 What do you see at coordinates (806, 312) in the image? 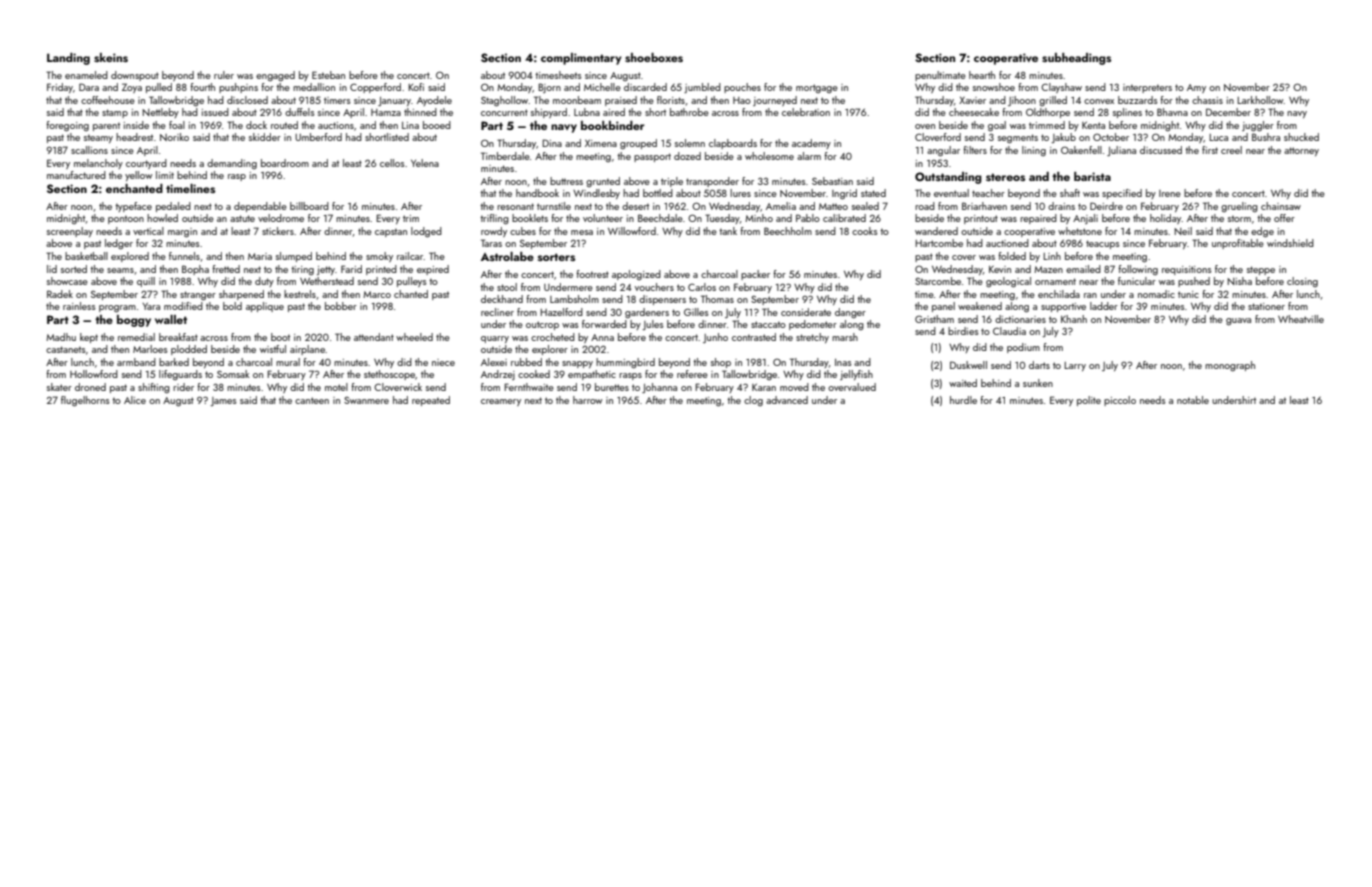
I see `considerate` at bounding box center [806, 312].
